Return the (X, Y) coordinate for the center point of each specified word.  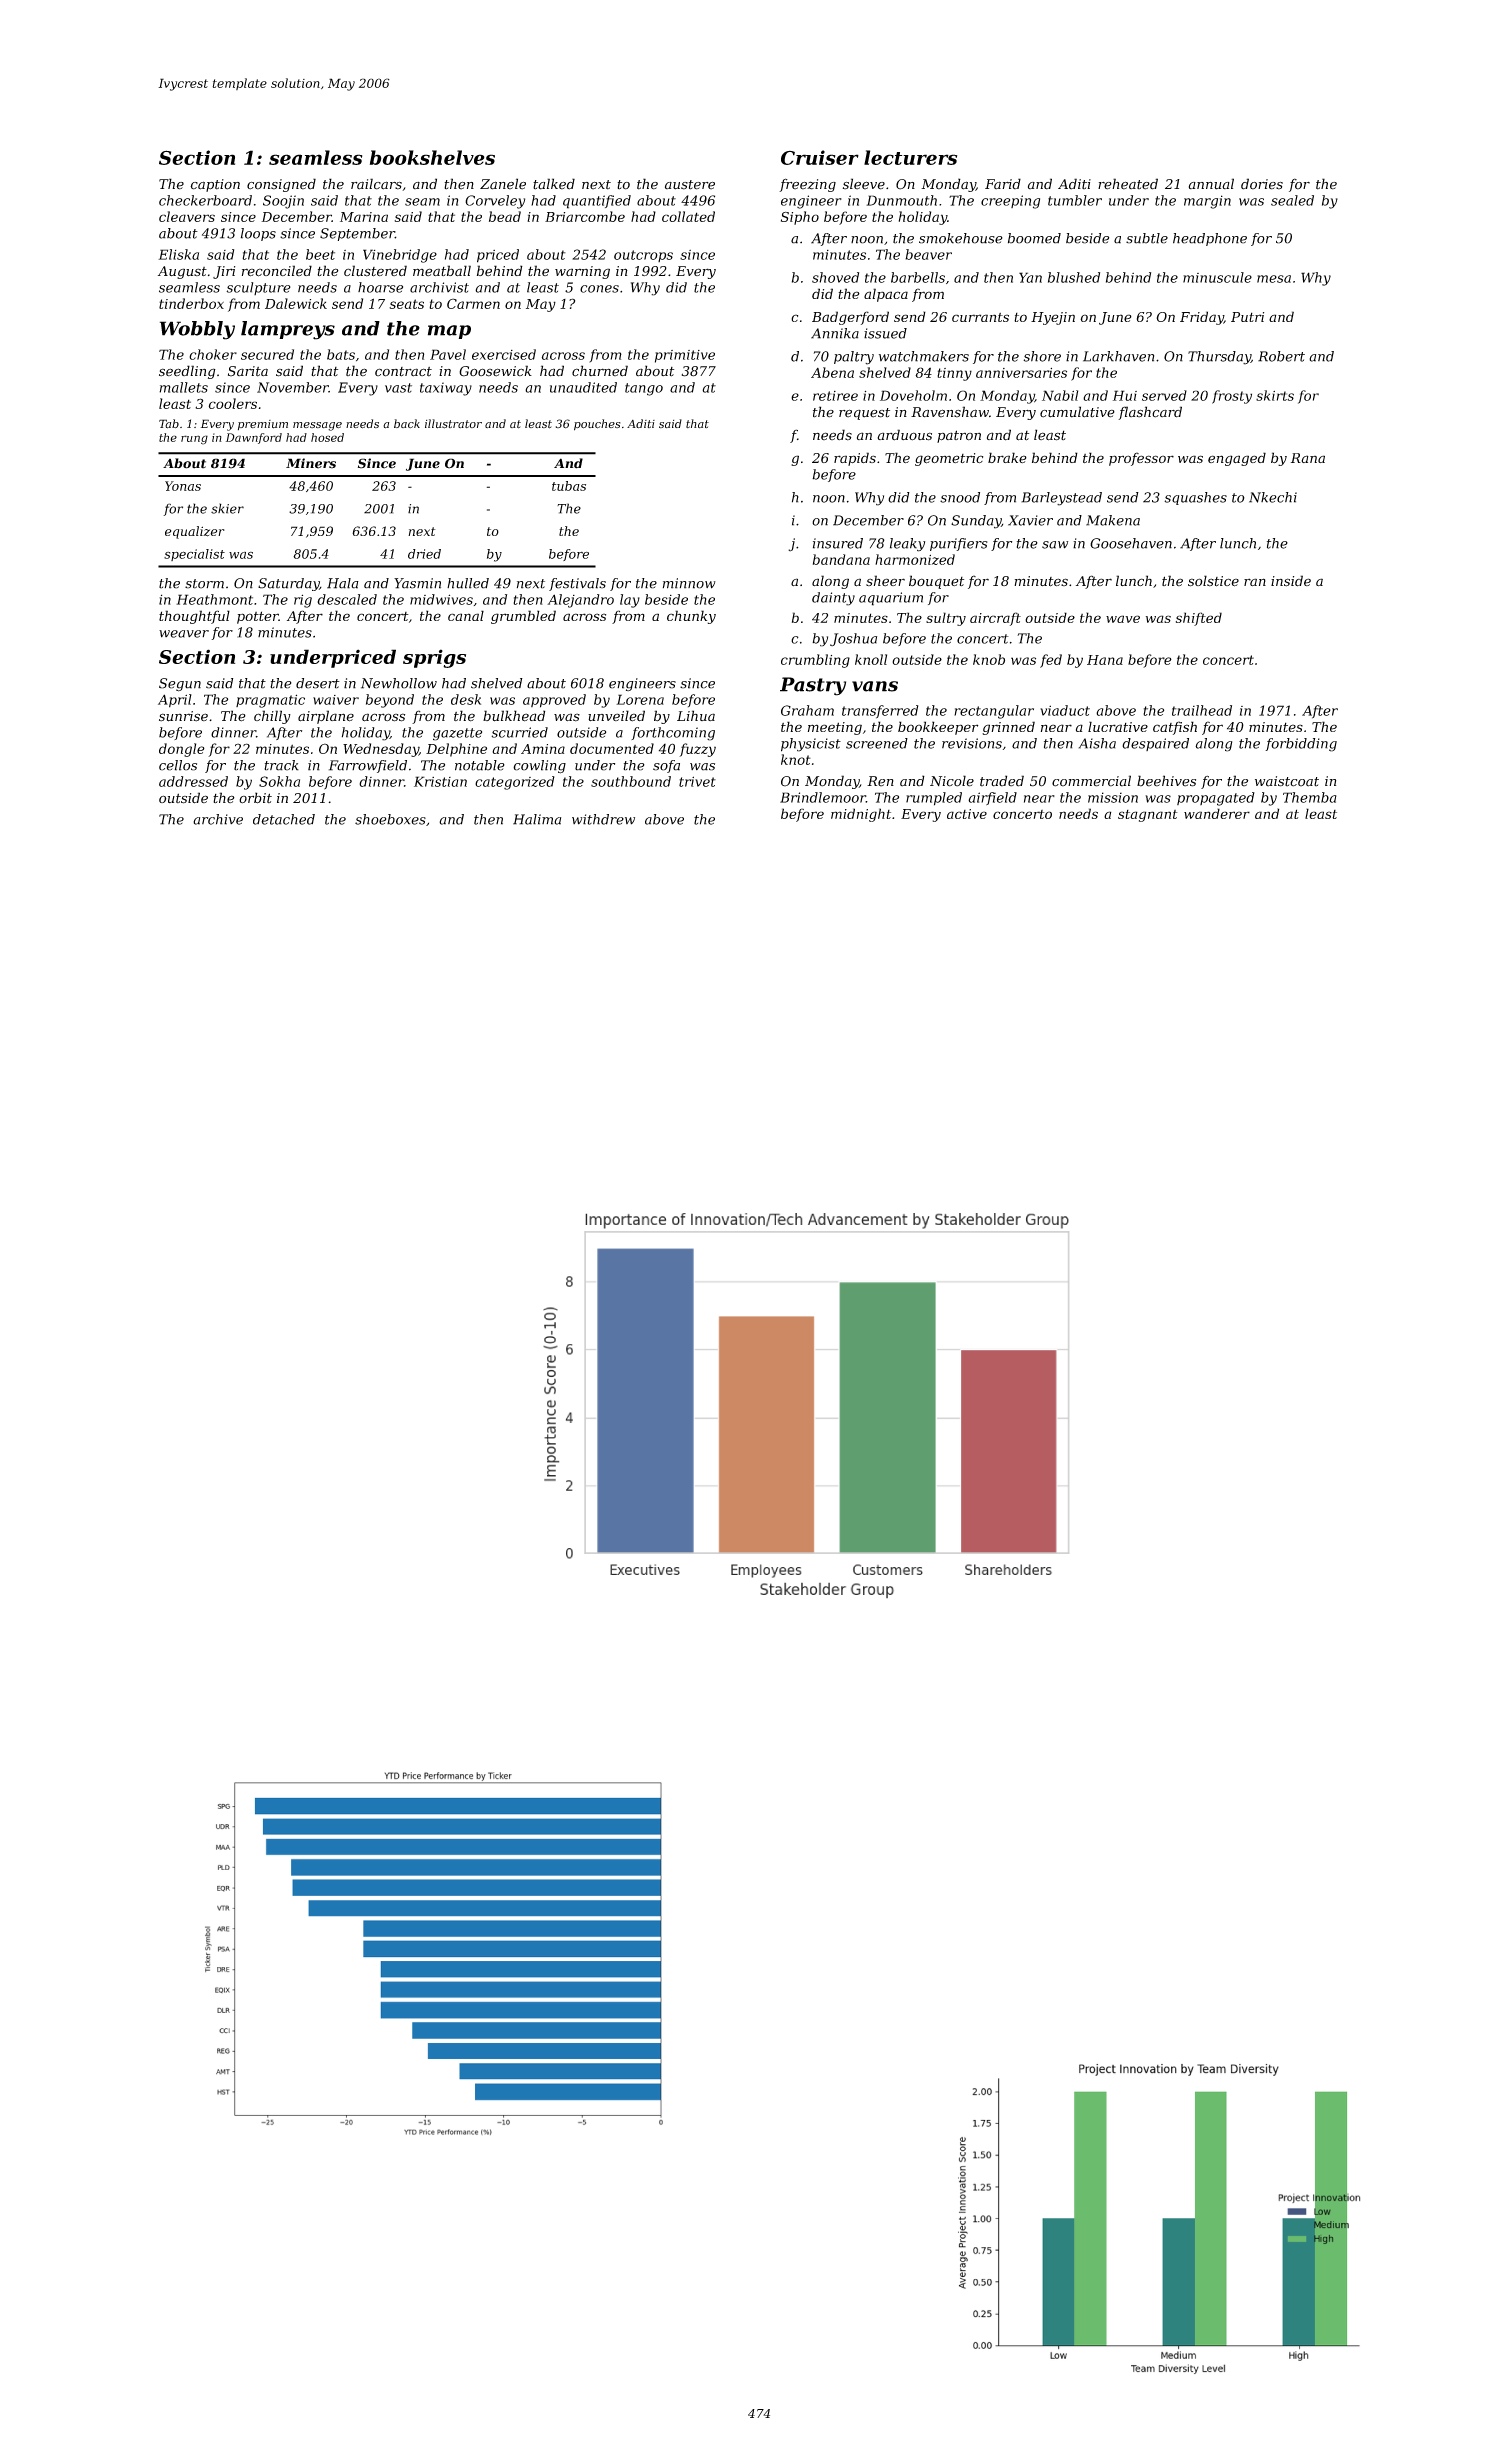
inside (1291, 581)
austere (690, 185)
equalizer (195, 532)
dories (1262, 184)
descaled (347, 599)
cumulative (1077, 412)
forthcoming (673, 734)
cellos (178, 765)
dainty (833, 599)
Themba (1310, 797)
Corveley (495, 202)
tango (644, 389)
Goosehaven (1131, 543)
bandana (841, 559)
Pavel (448, 354)
